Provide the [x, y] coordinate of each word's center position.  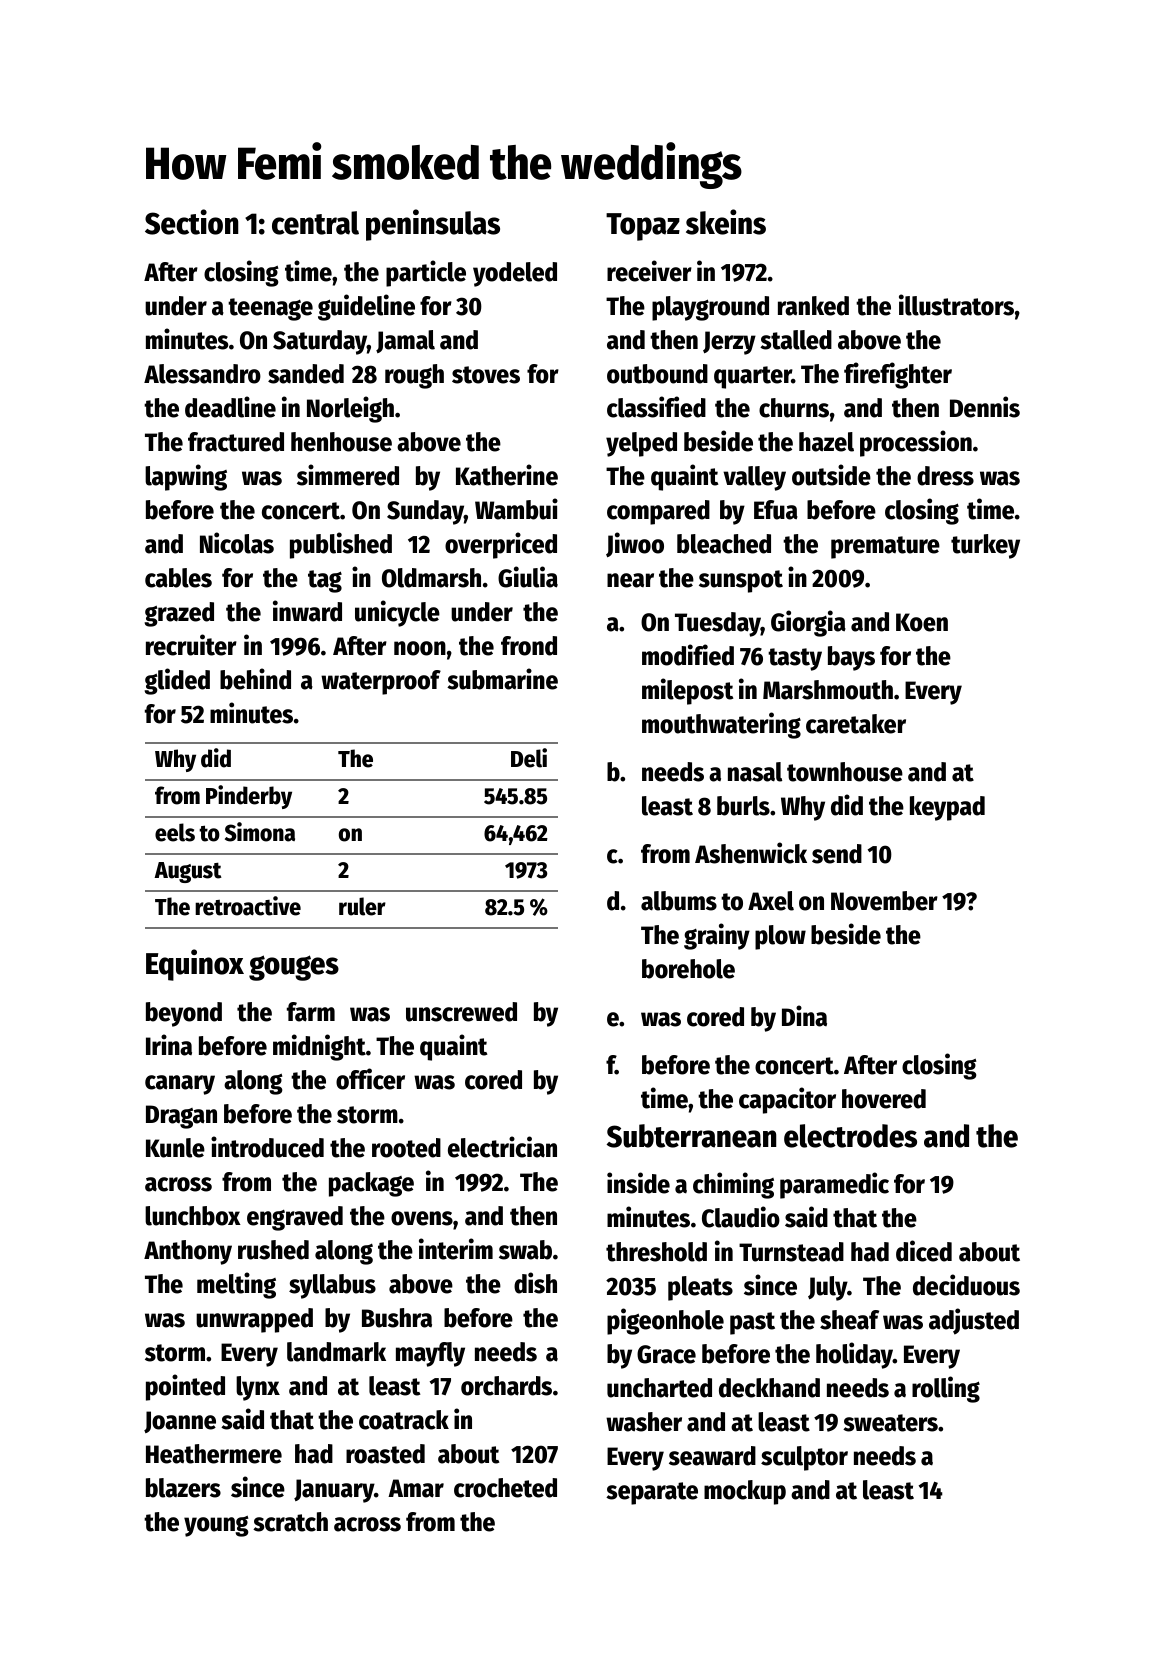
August [188, 872]
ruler [362, 906]
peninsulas [433, 225]
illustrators [956, 305]
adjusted [974, 1321]
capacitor [787, 1100]
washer [644, 1422]
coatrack [404, 1420]
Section [191, 222]
